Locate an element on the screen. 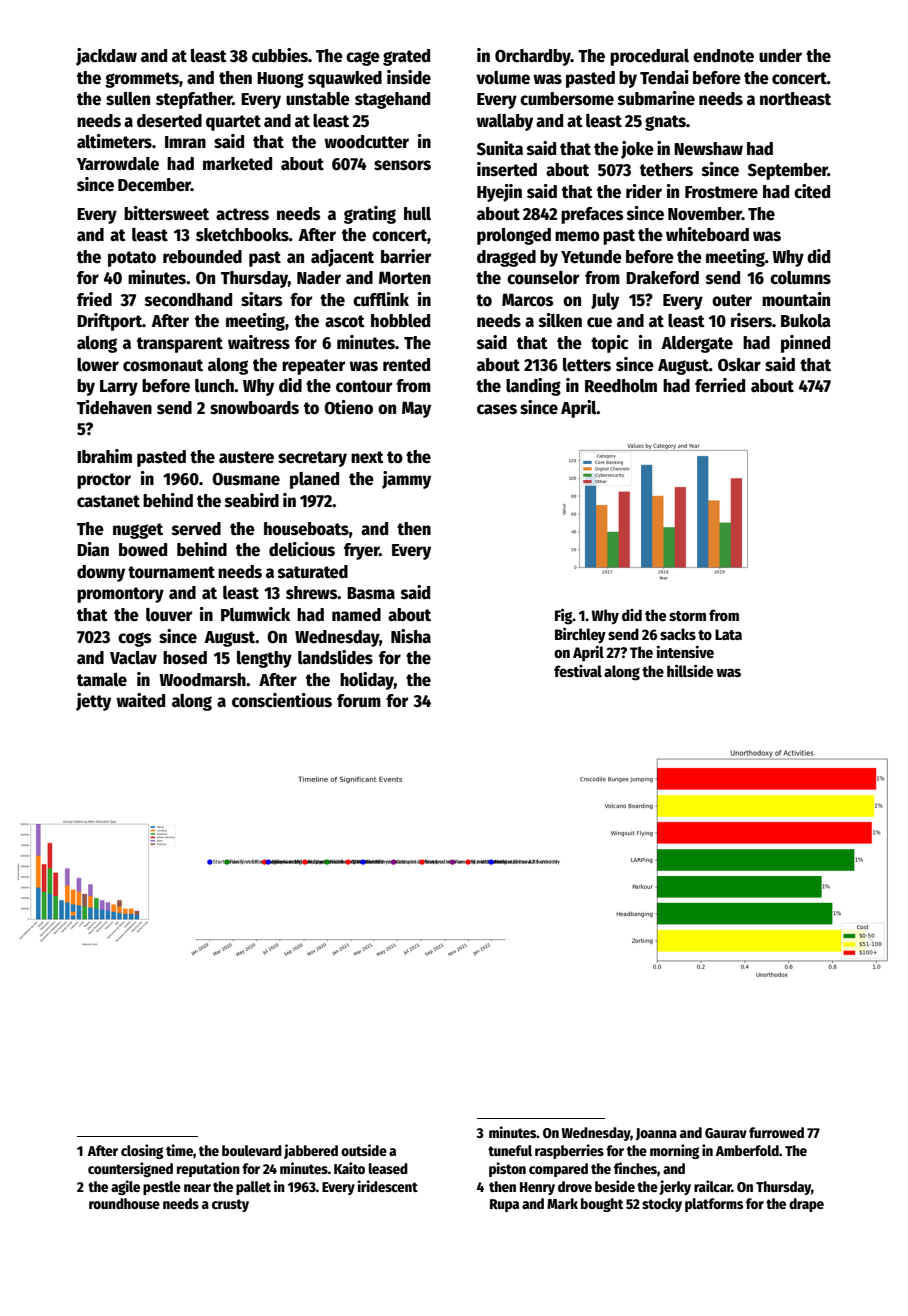  raspberries is located at coordinates (569, 1151).
